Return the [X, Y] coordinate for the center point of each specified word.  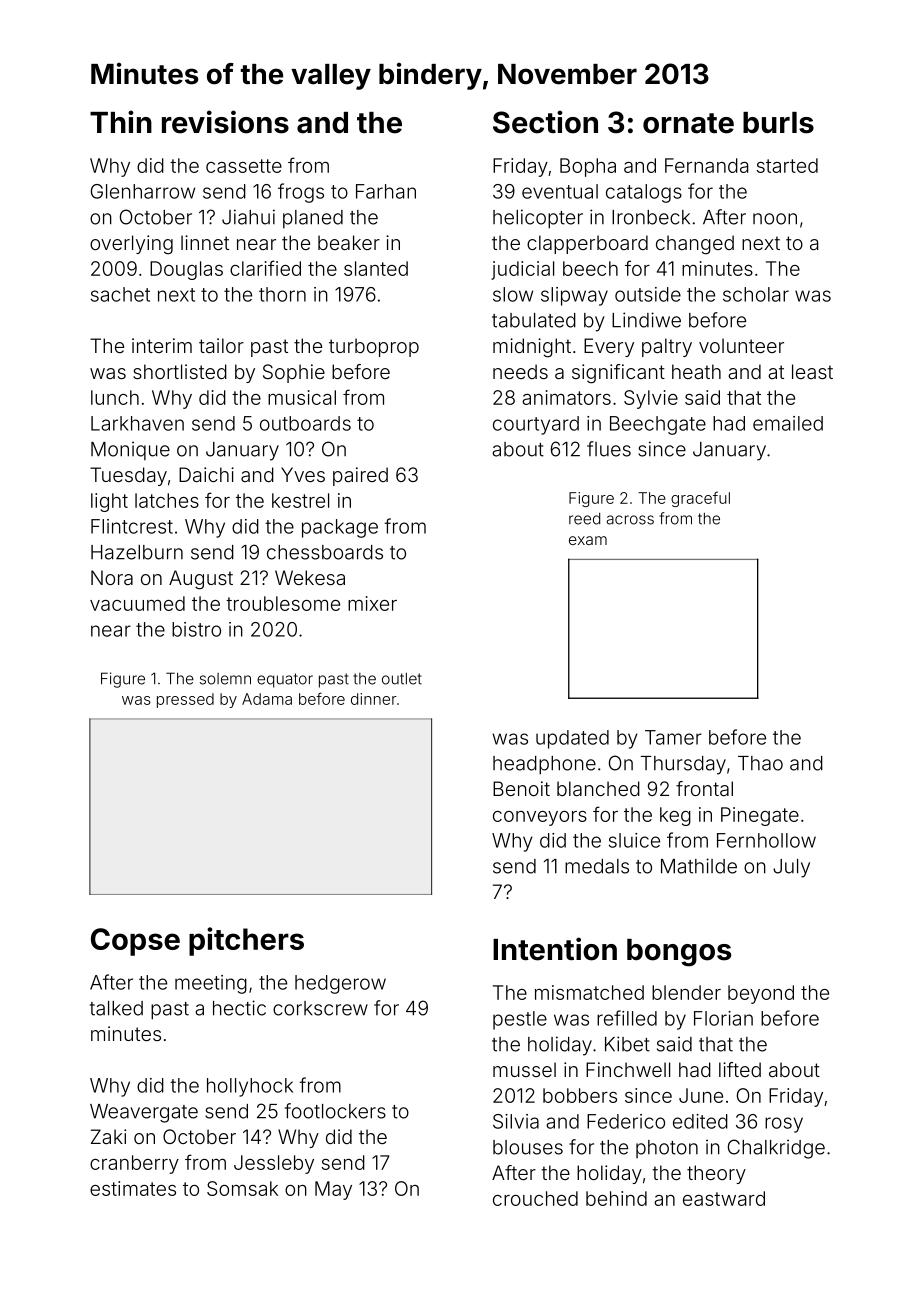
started [787, 165]
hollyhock [250, 1087]
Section [545, 122]
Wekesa [310, 577]
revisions [225, 122]
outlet [402, 679]
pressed [185, 700]
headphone [544, 765]
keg [675, 816]
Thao [760, 763]
